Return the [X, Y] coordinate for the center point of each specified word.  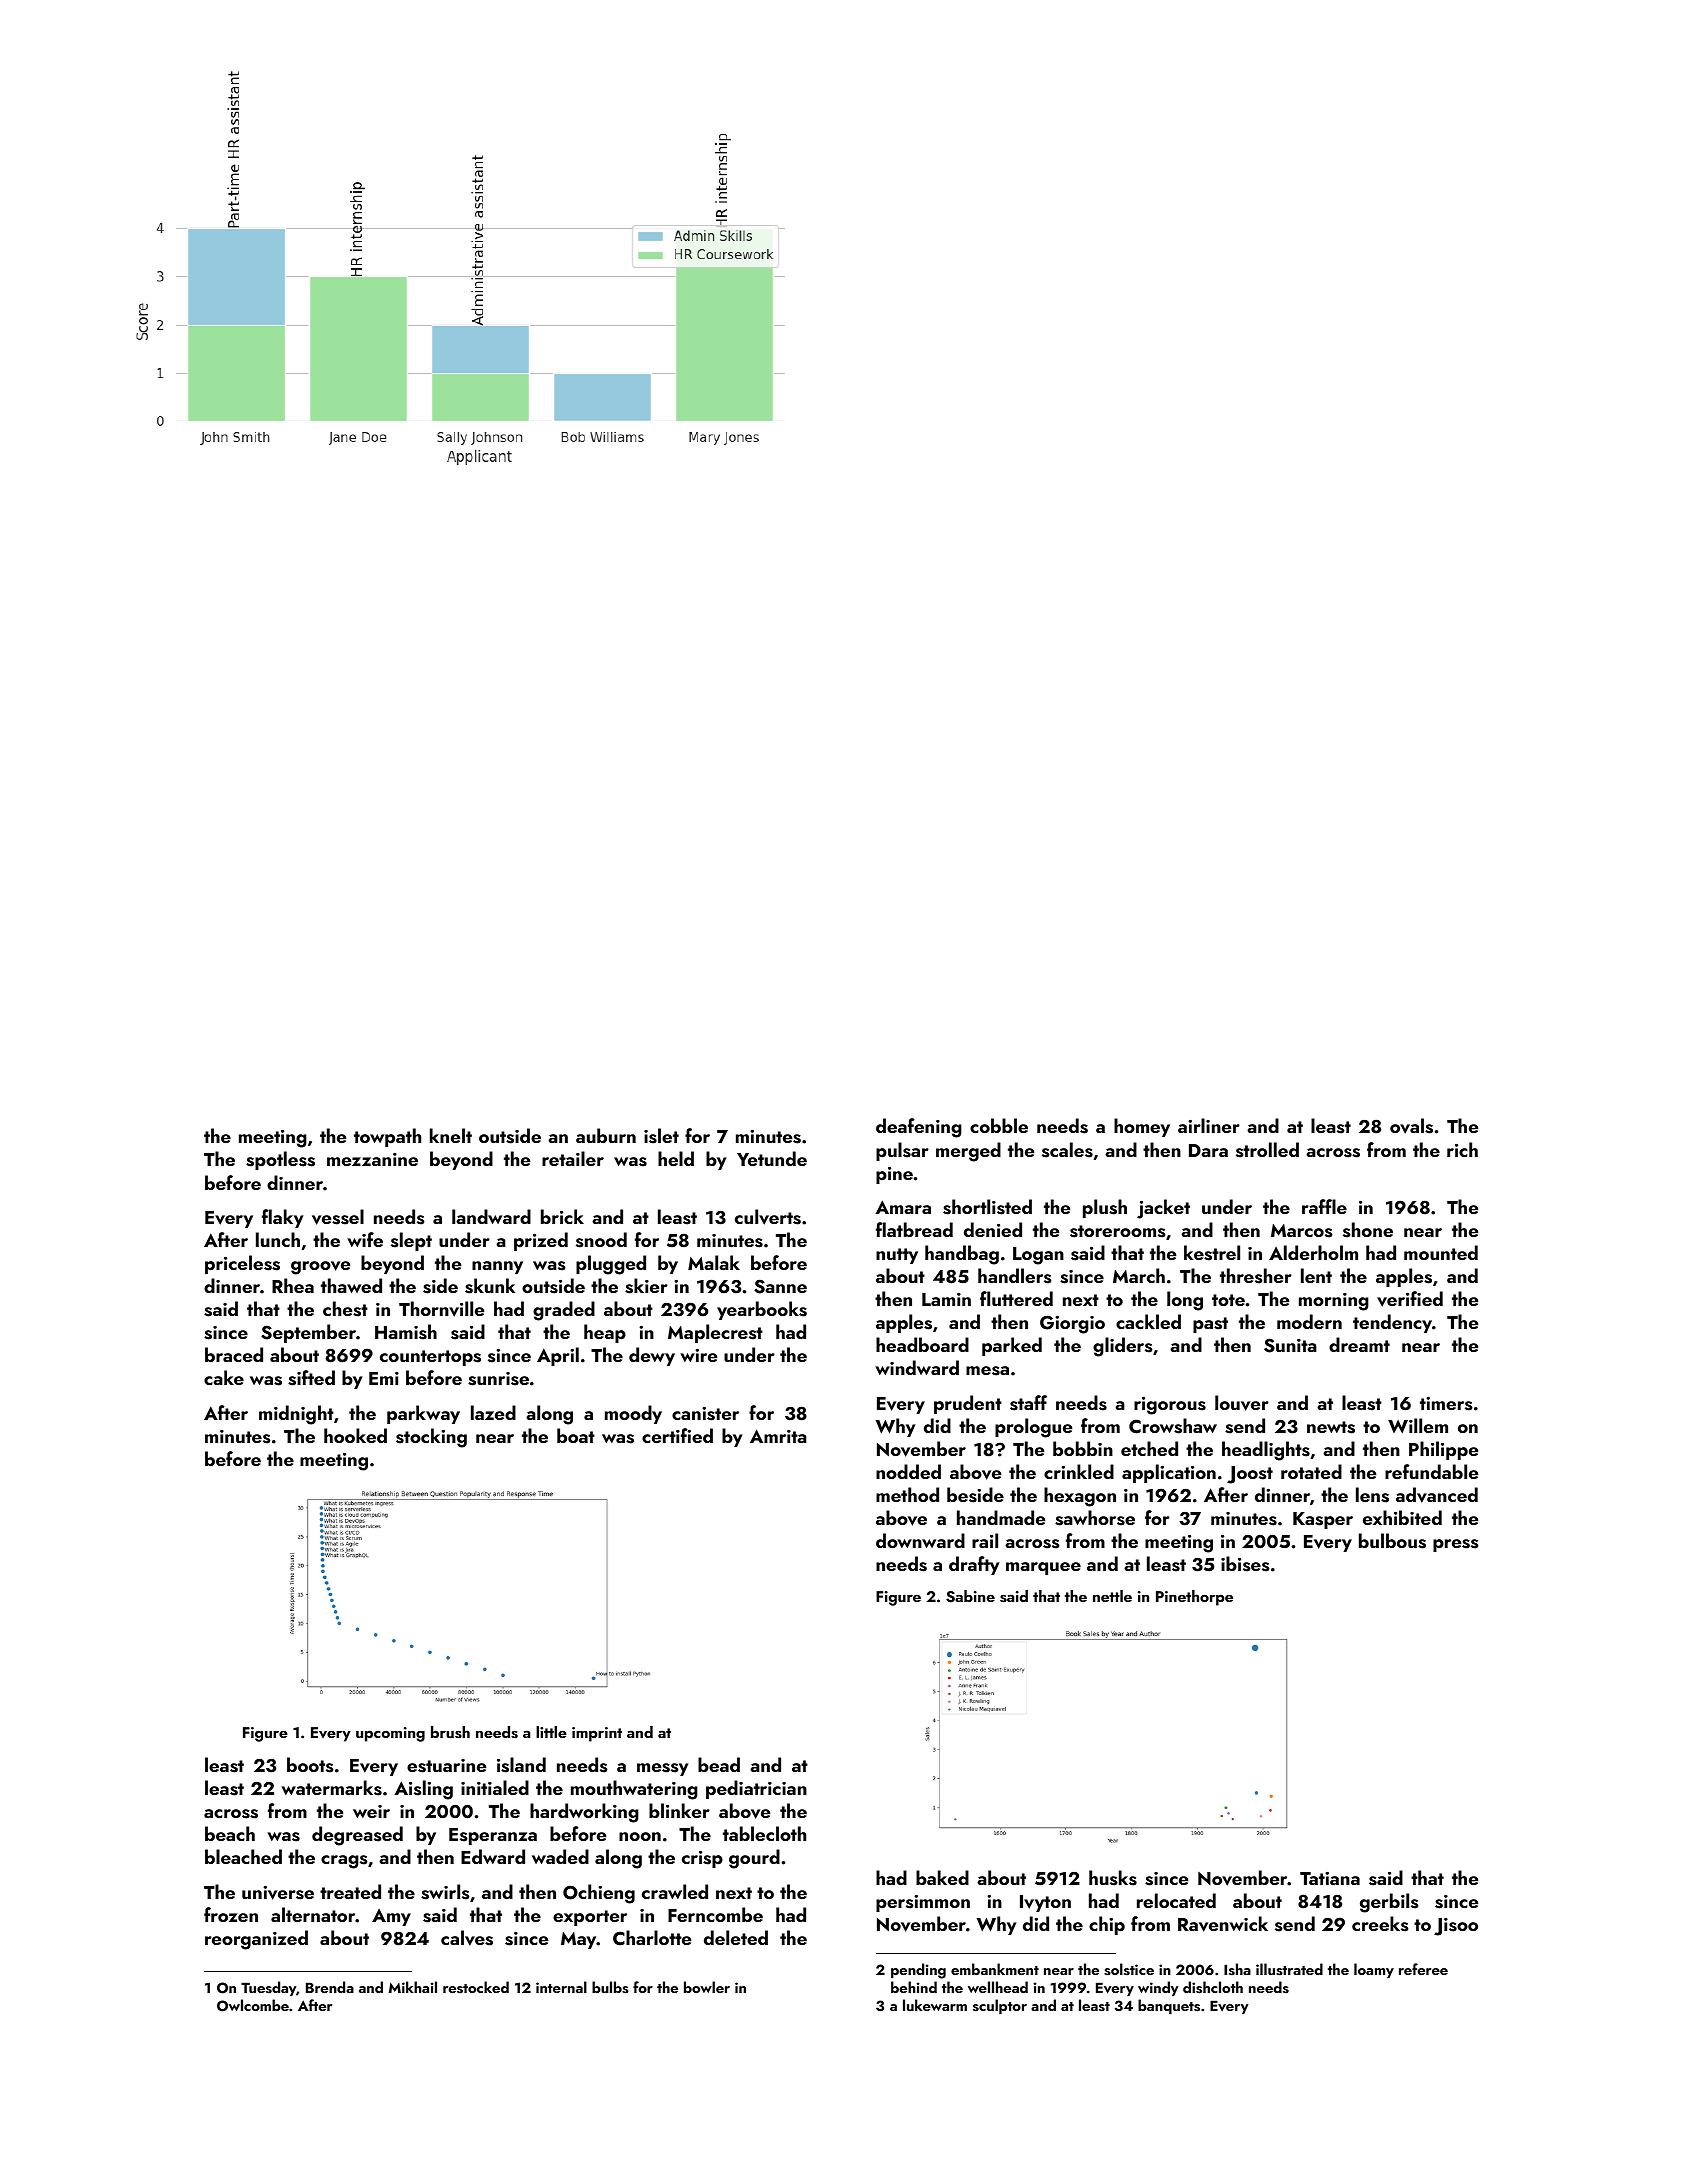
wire [698, 1355]
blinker [679, 1810]
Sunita [1290, 1345]
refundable [1431, 1471]
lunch [278, 1239]
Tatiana [1330, 1878]
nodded [908, 1471]
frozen [231, 1914]
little [551, 1732]
